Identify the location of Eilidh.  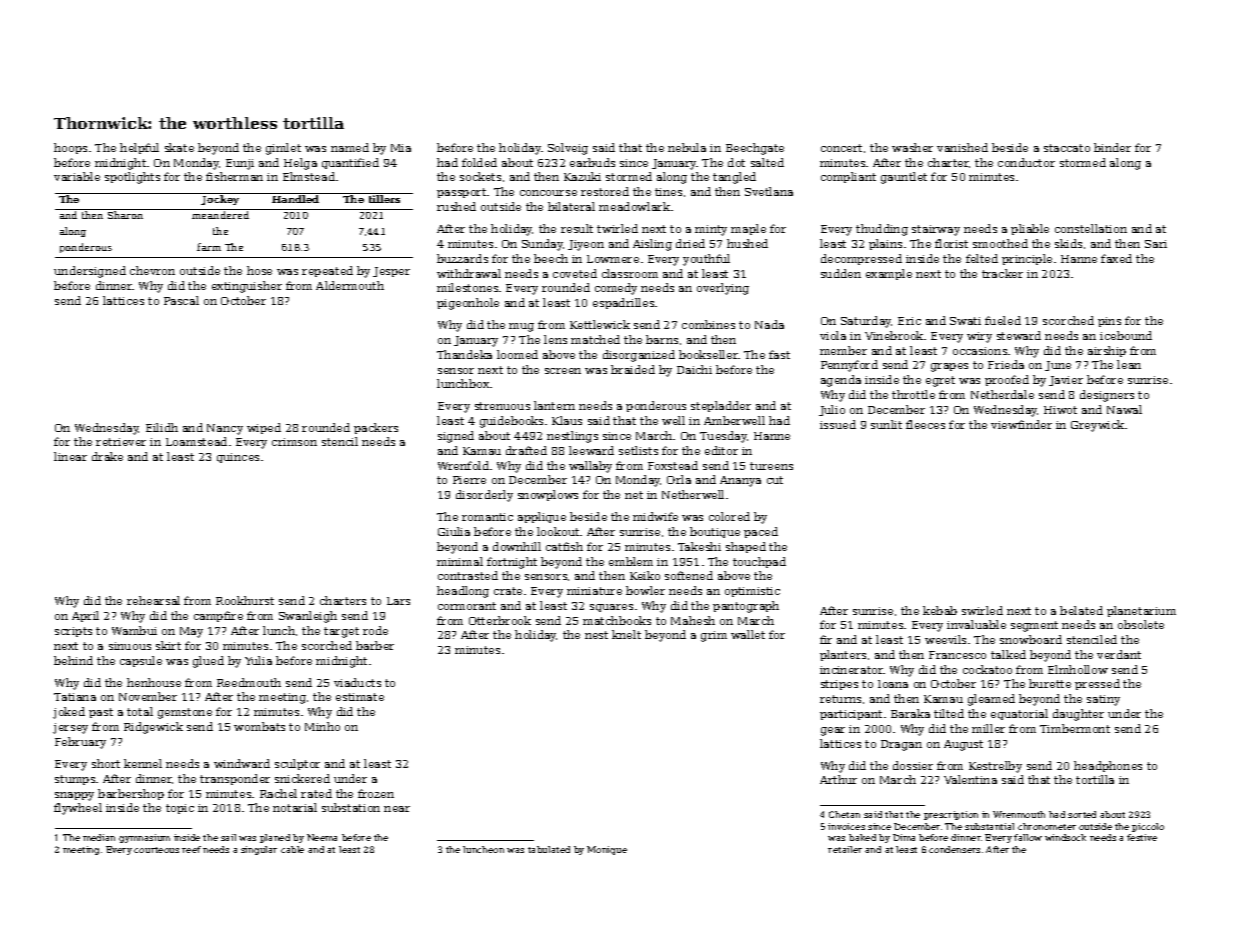
(162, 427).
